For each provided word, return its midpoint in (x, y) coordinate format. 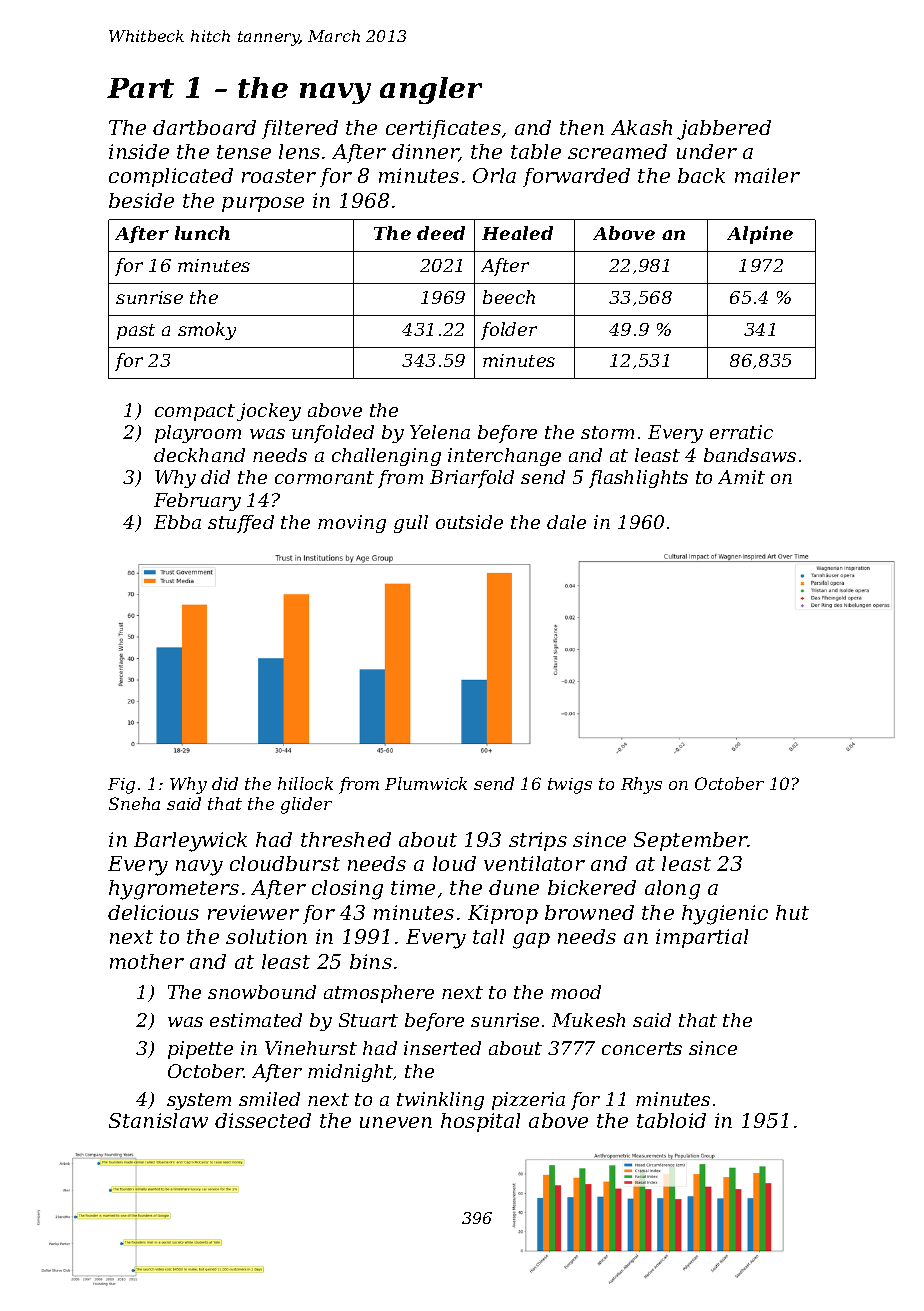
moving (352, 524)
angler (431, 90)
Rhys (641, 785)
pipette (200, 1050)
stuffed (241, 524)
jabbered (724, 130)
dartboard (204, 127)
